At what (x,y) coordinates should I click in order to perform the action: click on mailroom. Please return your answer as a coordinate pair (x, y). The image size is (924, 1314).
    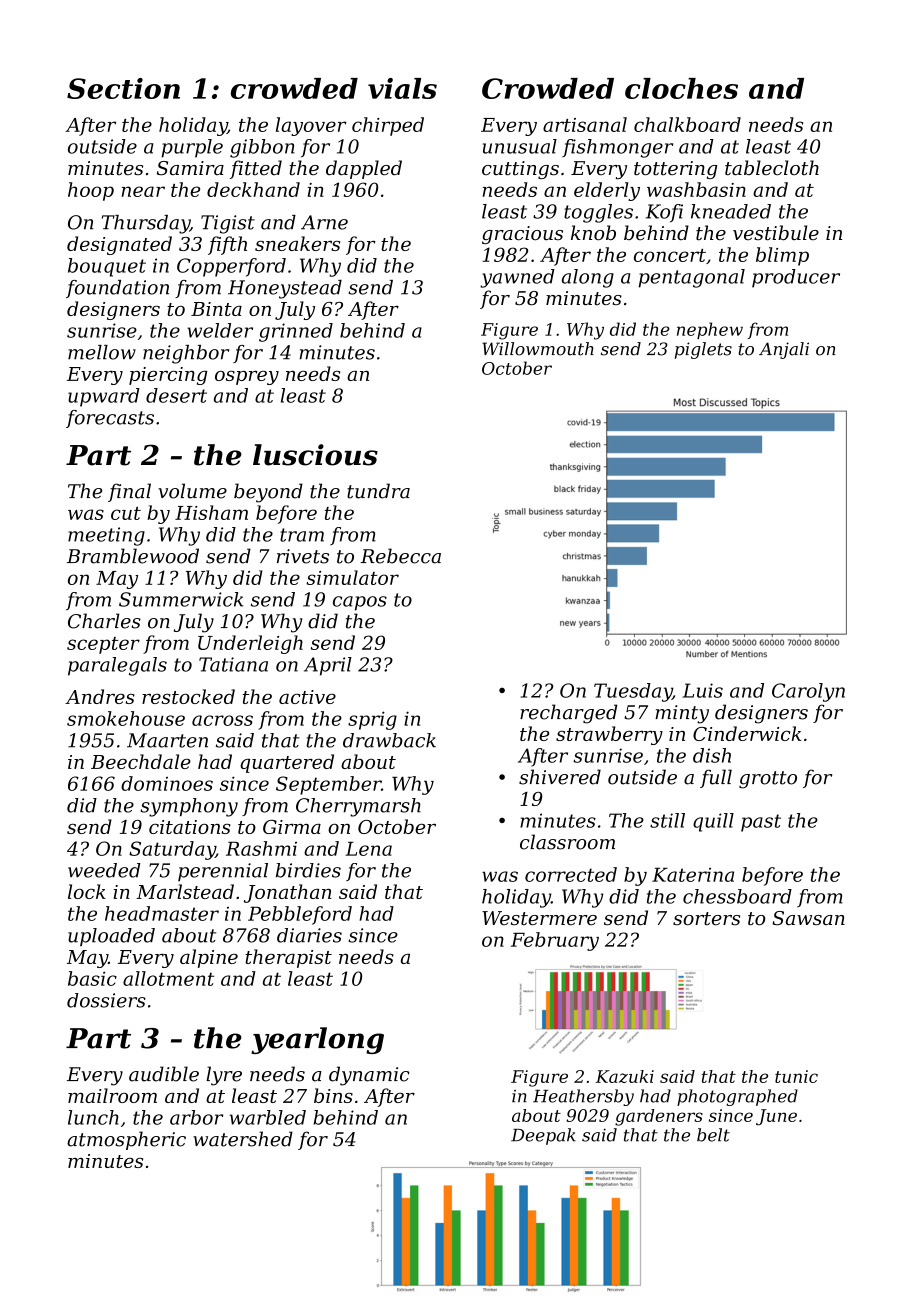
    Looking at the image, I should click on (112, 1095).
